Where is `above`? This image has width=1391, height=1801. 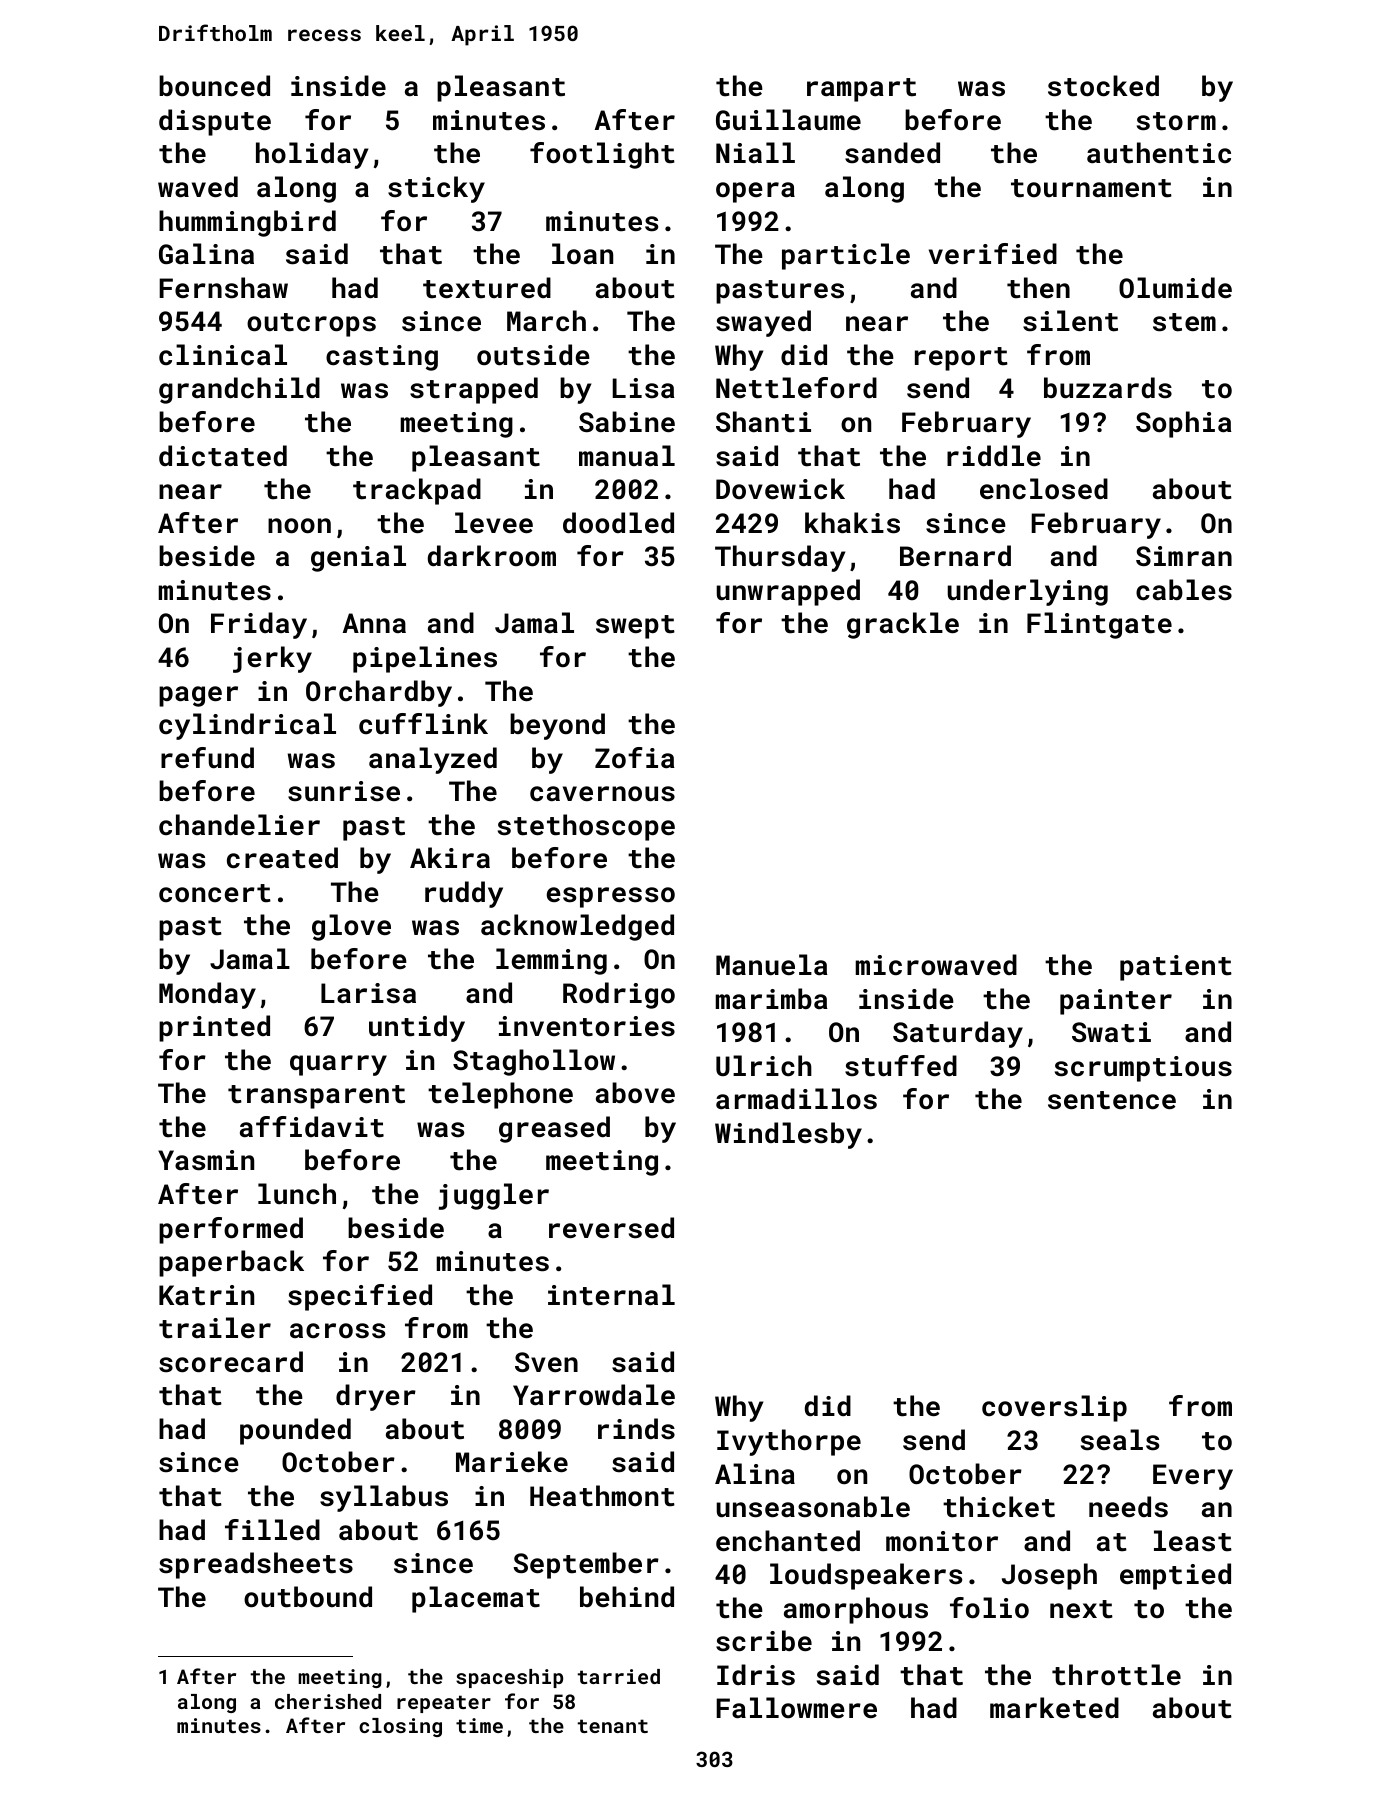
above is located at coordinates (635, 1093).
